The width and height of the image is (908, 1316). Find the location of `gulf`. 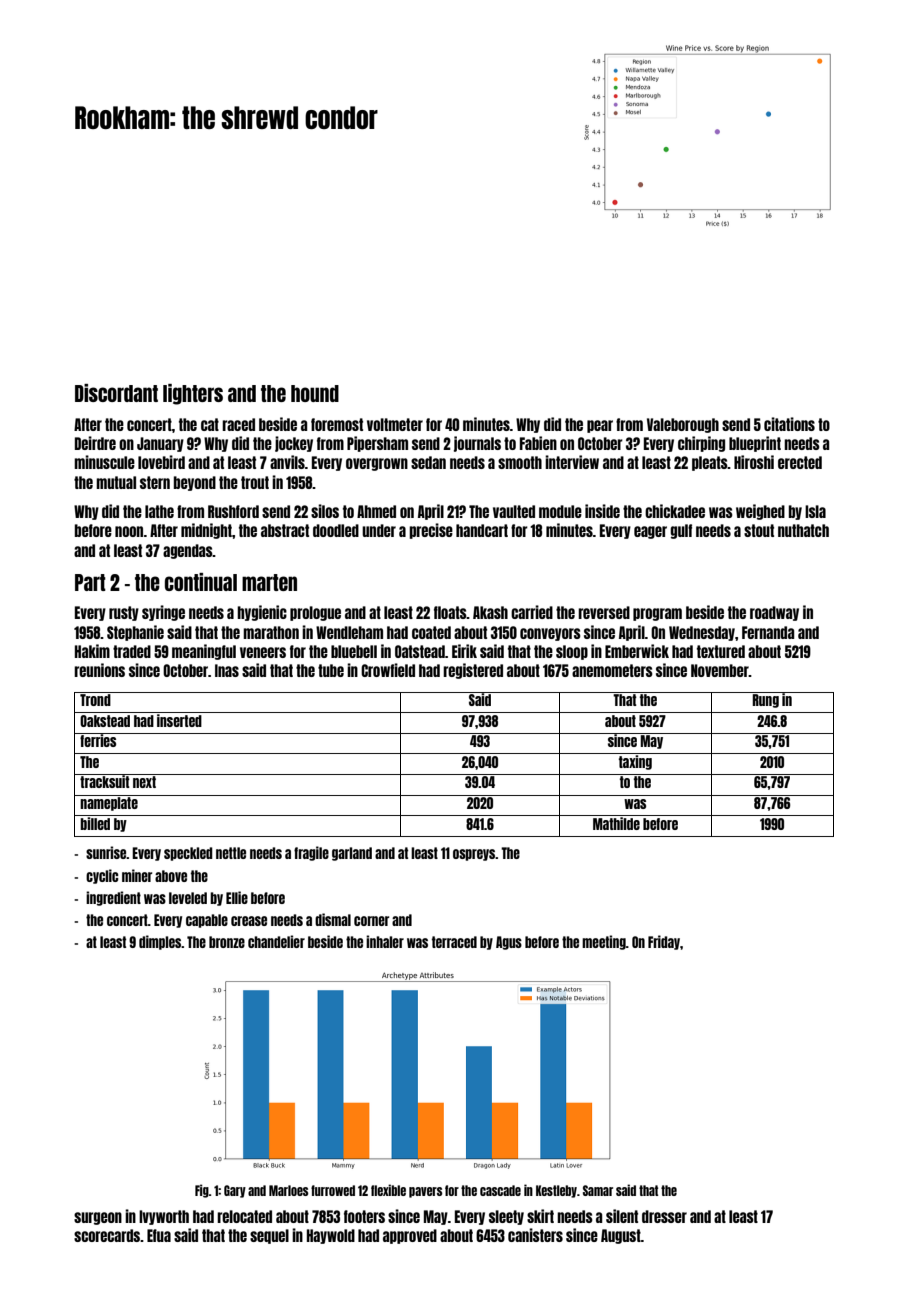

gulf is located at coordinates (681, 531).
